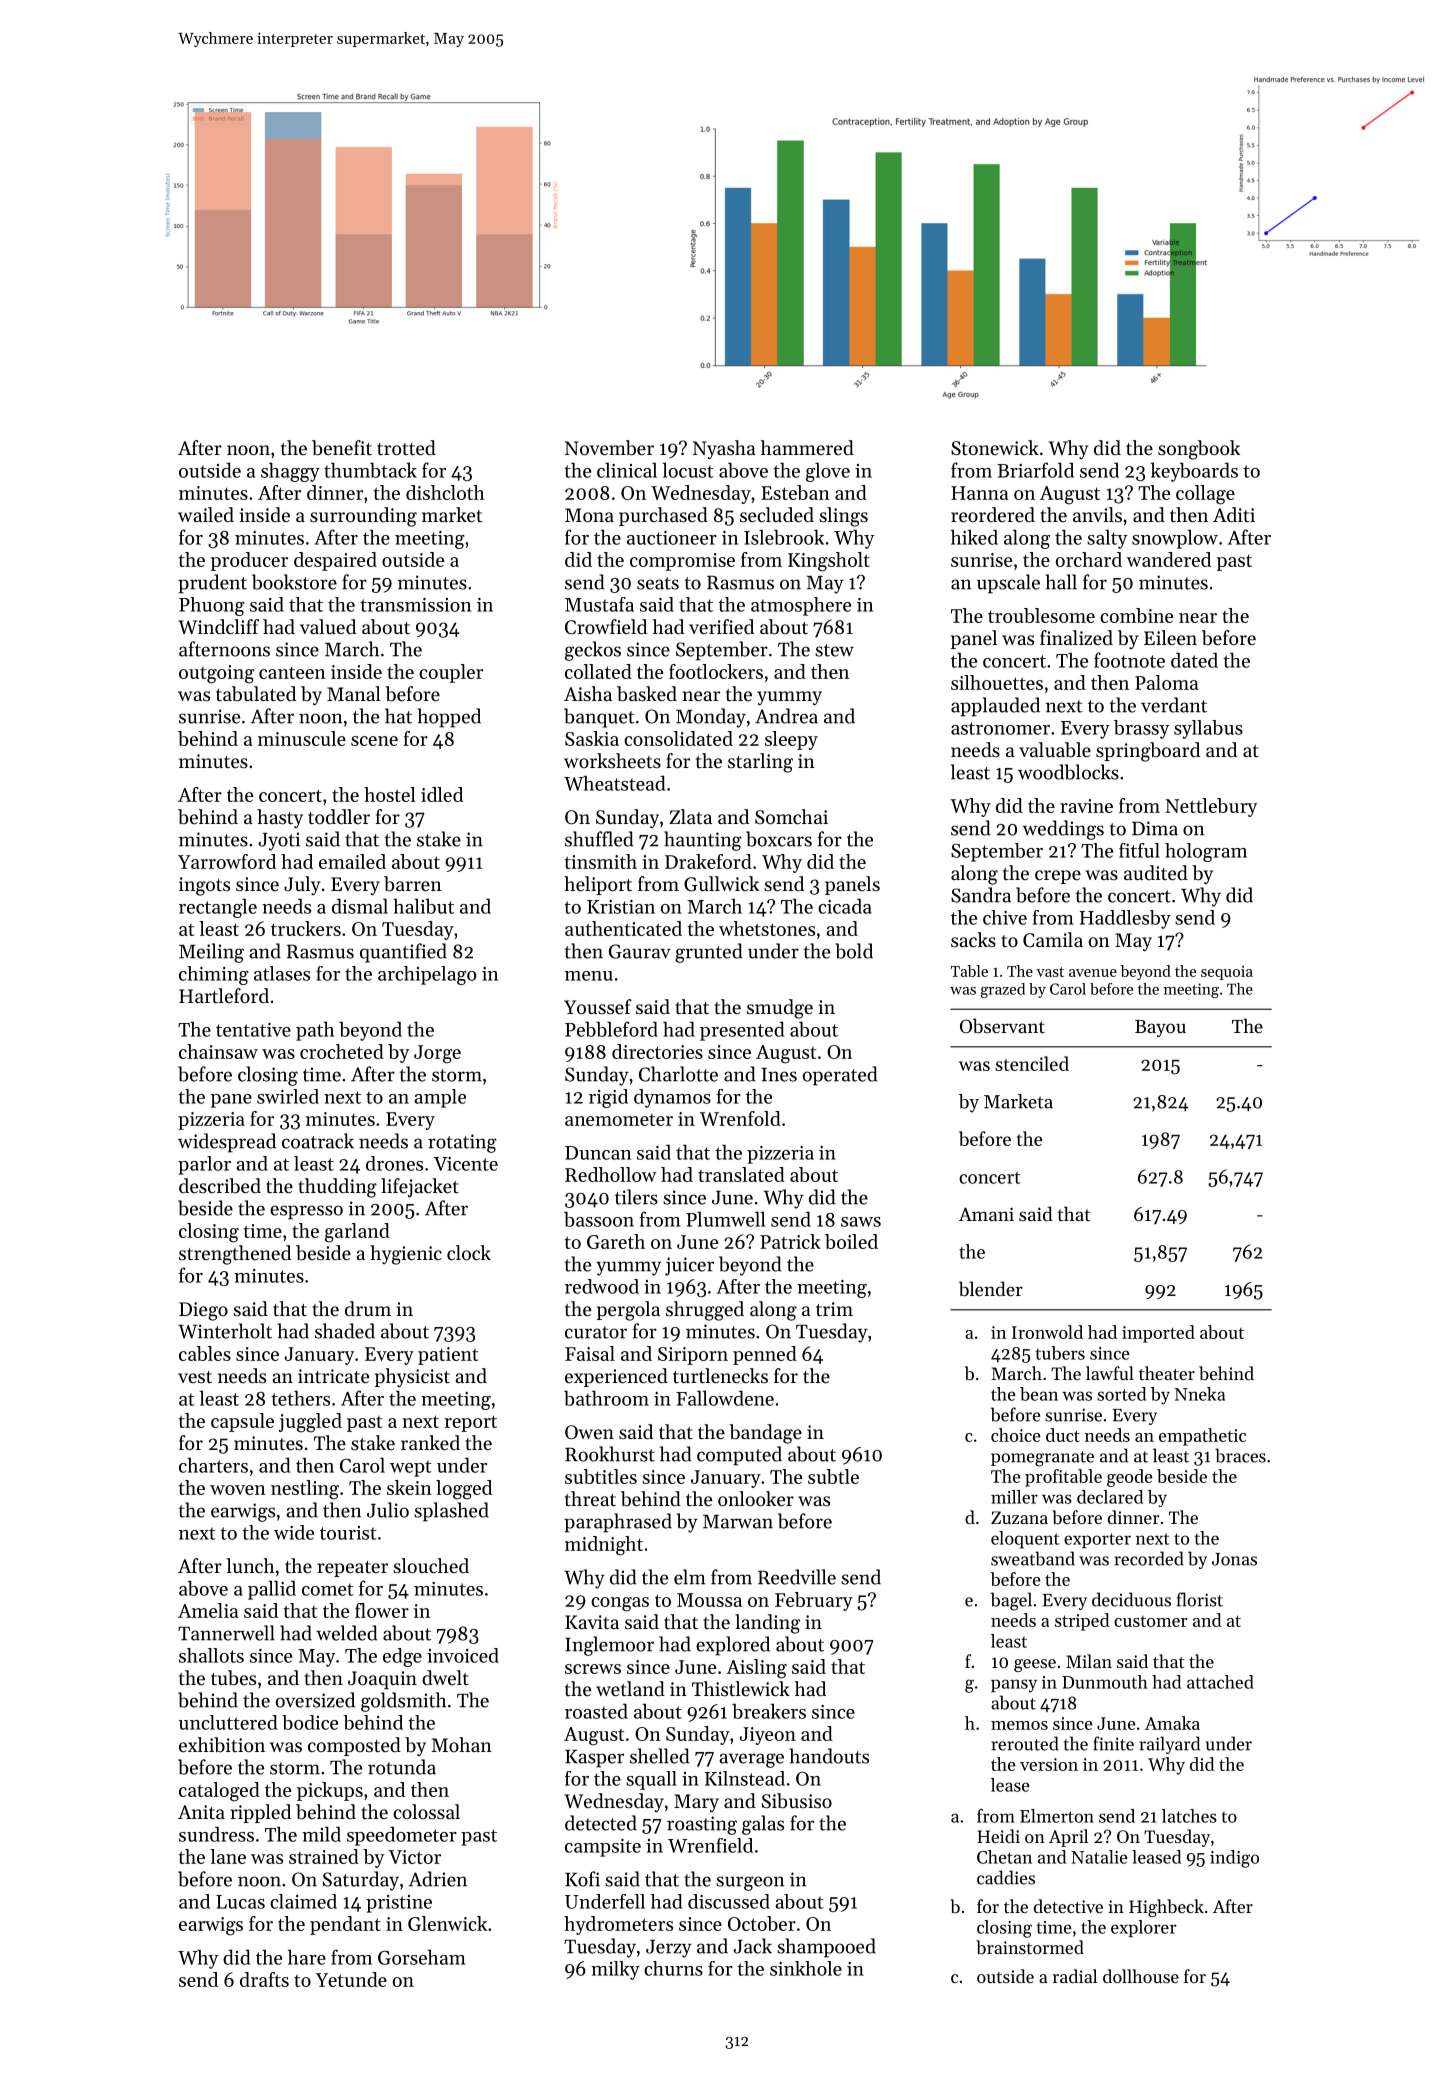 This screenshot has width=1450, height=2100. I want to click on bathroom, so click(606, 1398).
